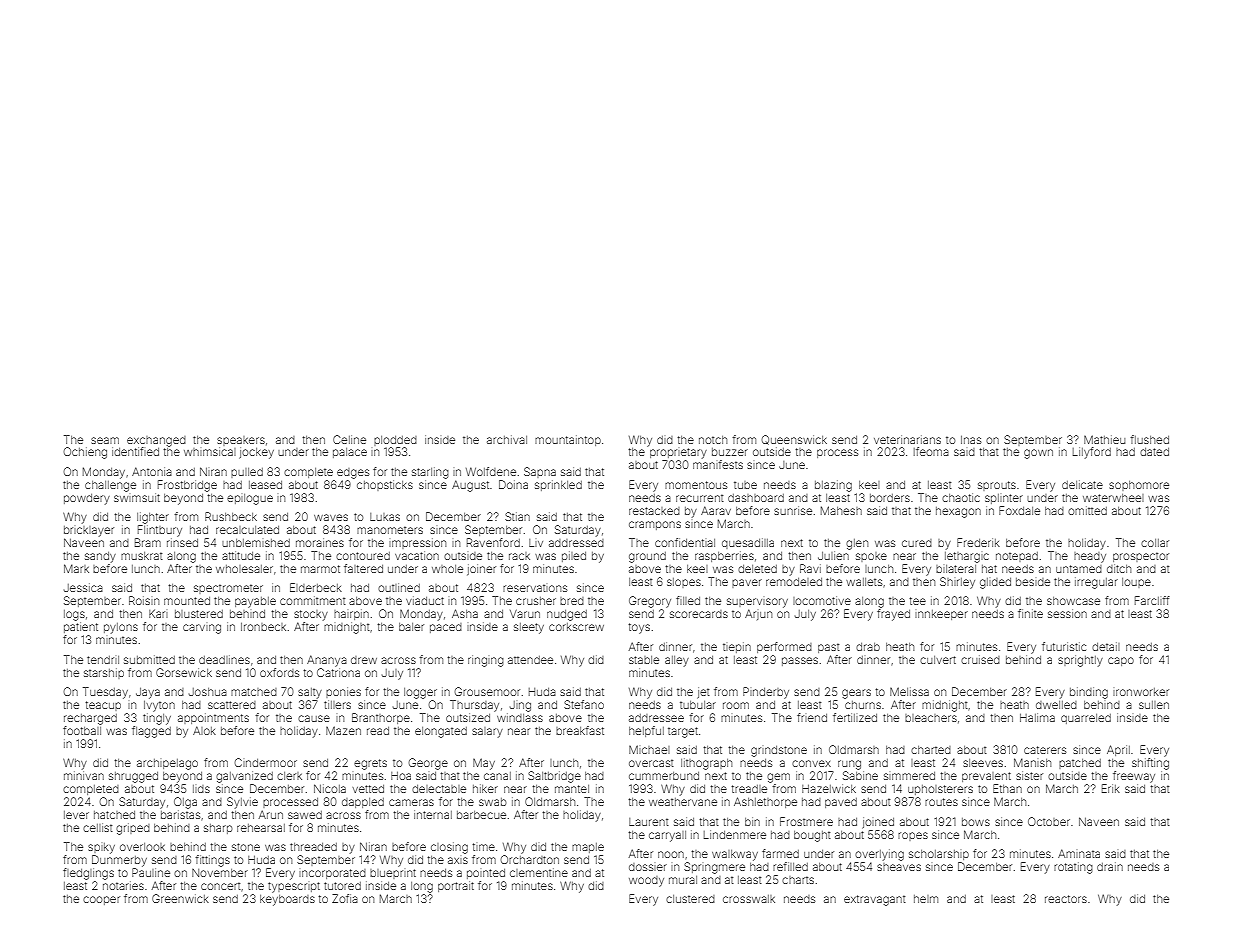  What do you see at coordinates (747, 583) in the screenshot?
I see `paver` at bounding box center [747, 583].
